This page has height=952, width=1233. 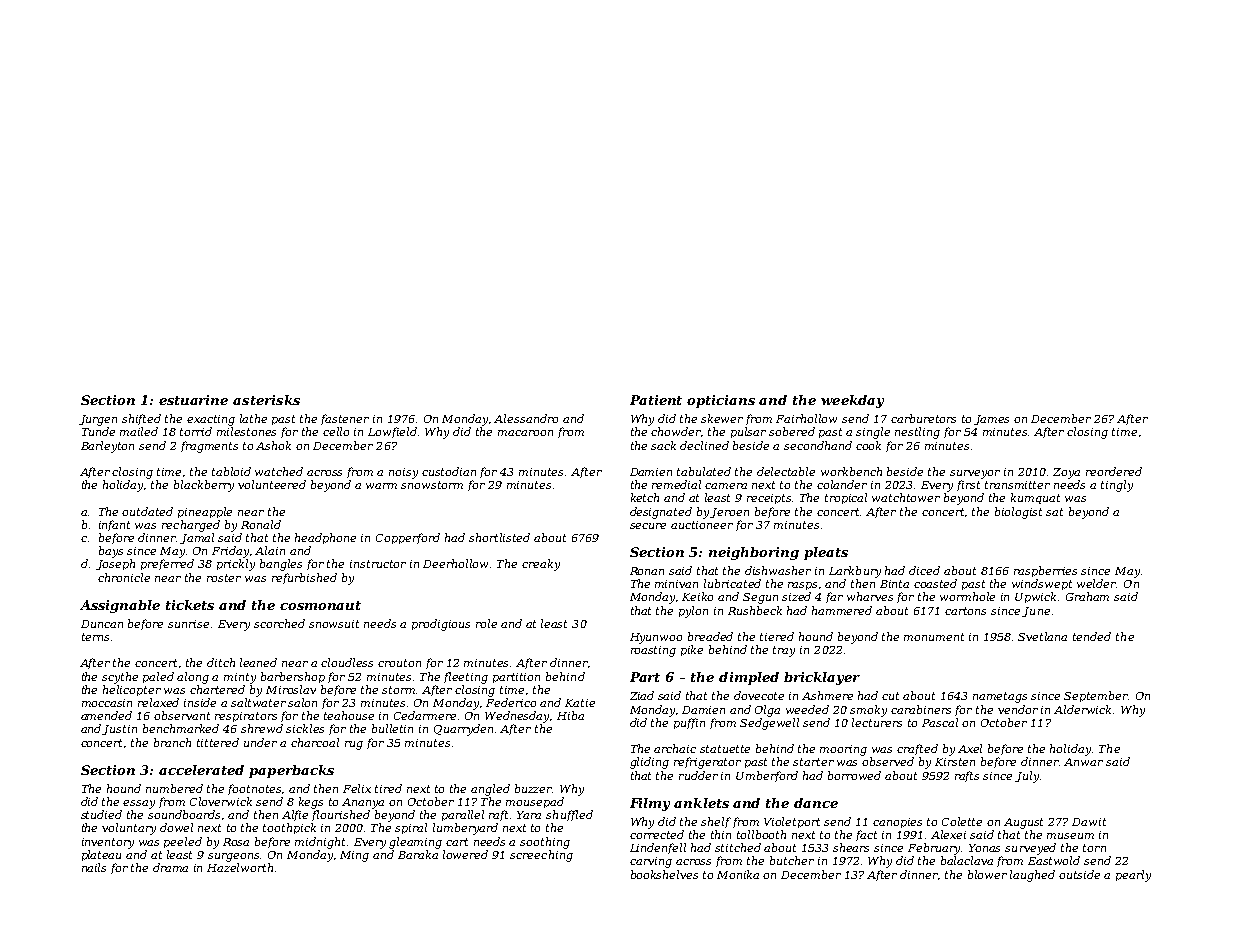 I want to click on Umberford, so click(x=767, y=776).
